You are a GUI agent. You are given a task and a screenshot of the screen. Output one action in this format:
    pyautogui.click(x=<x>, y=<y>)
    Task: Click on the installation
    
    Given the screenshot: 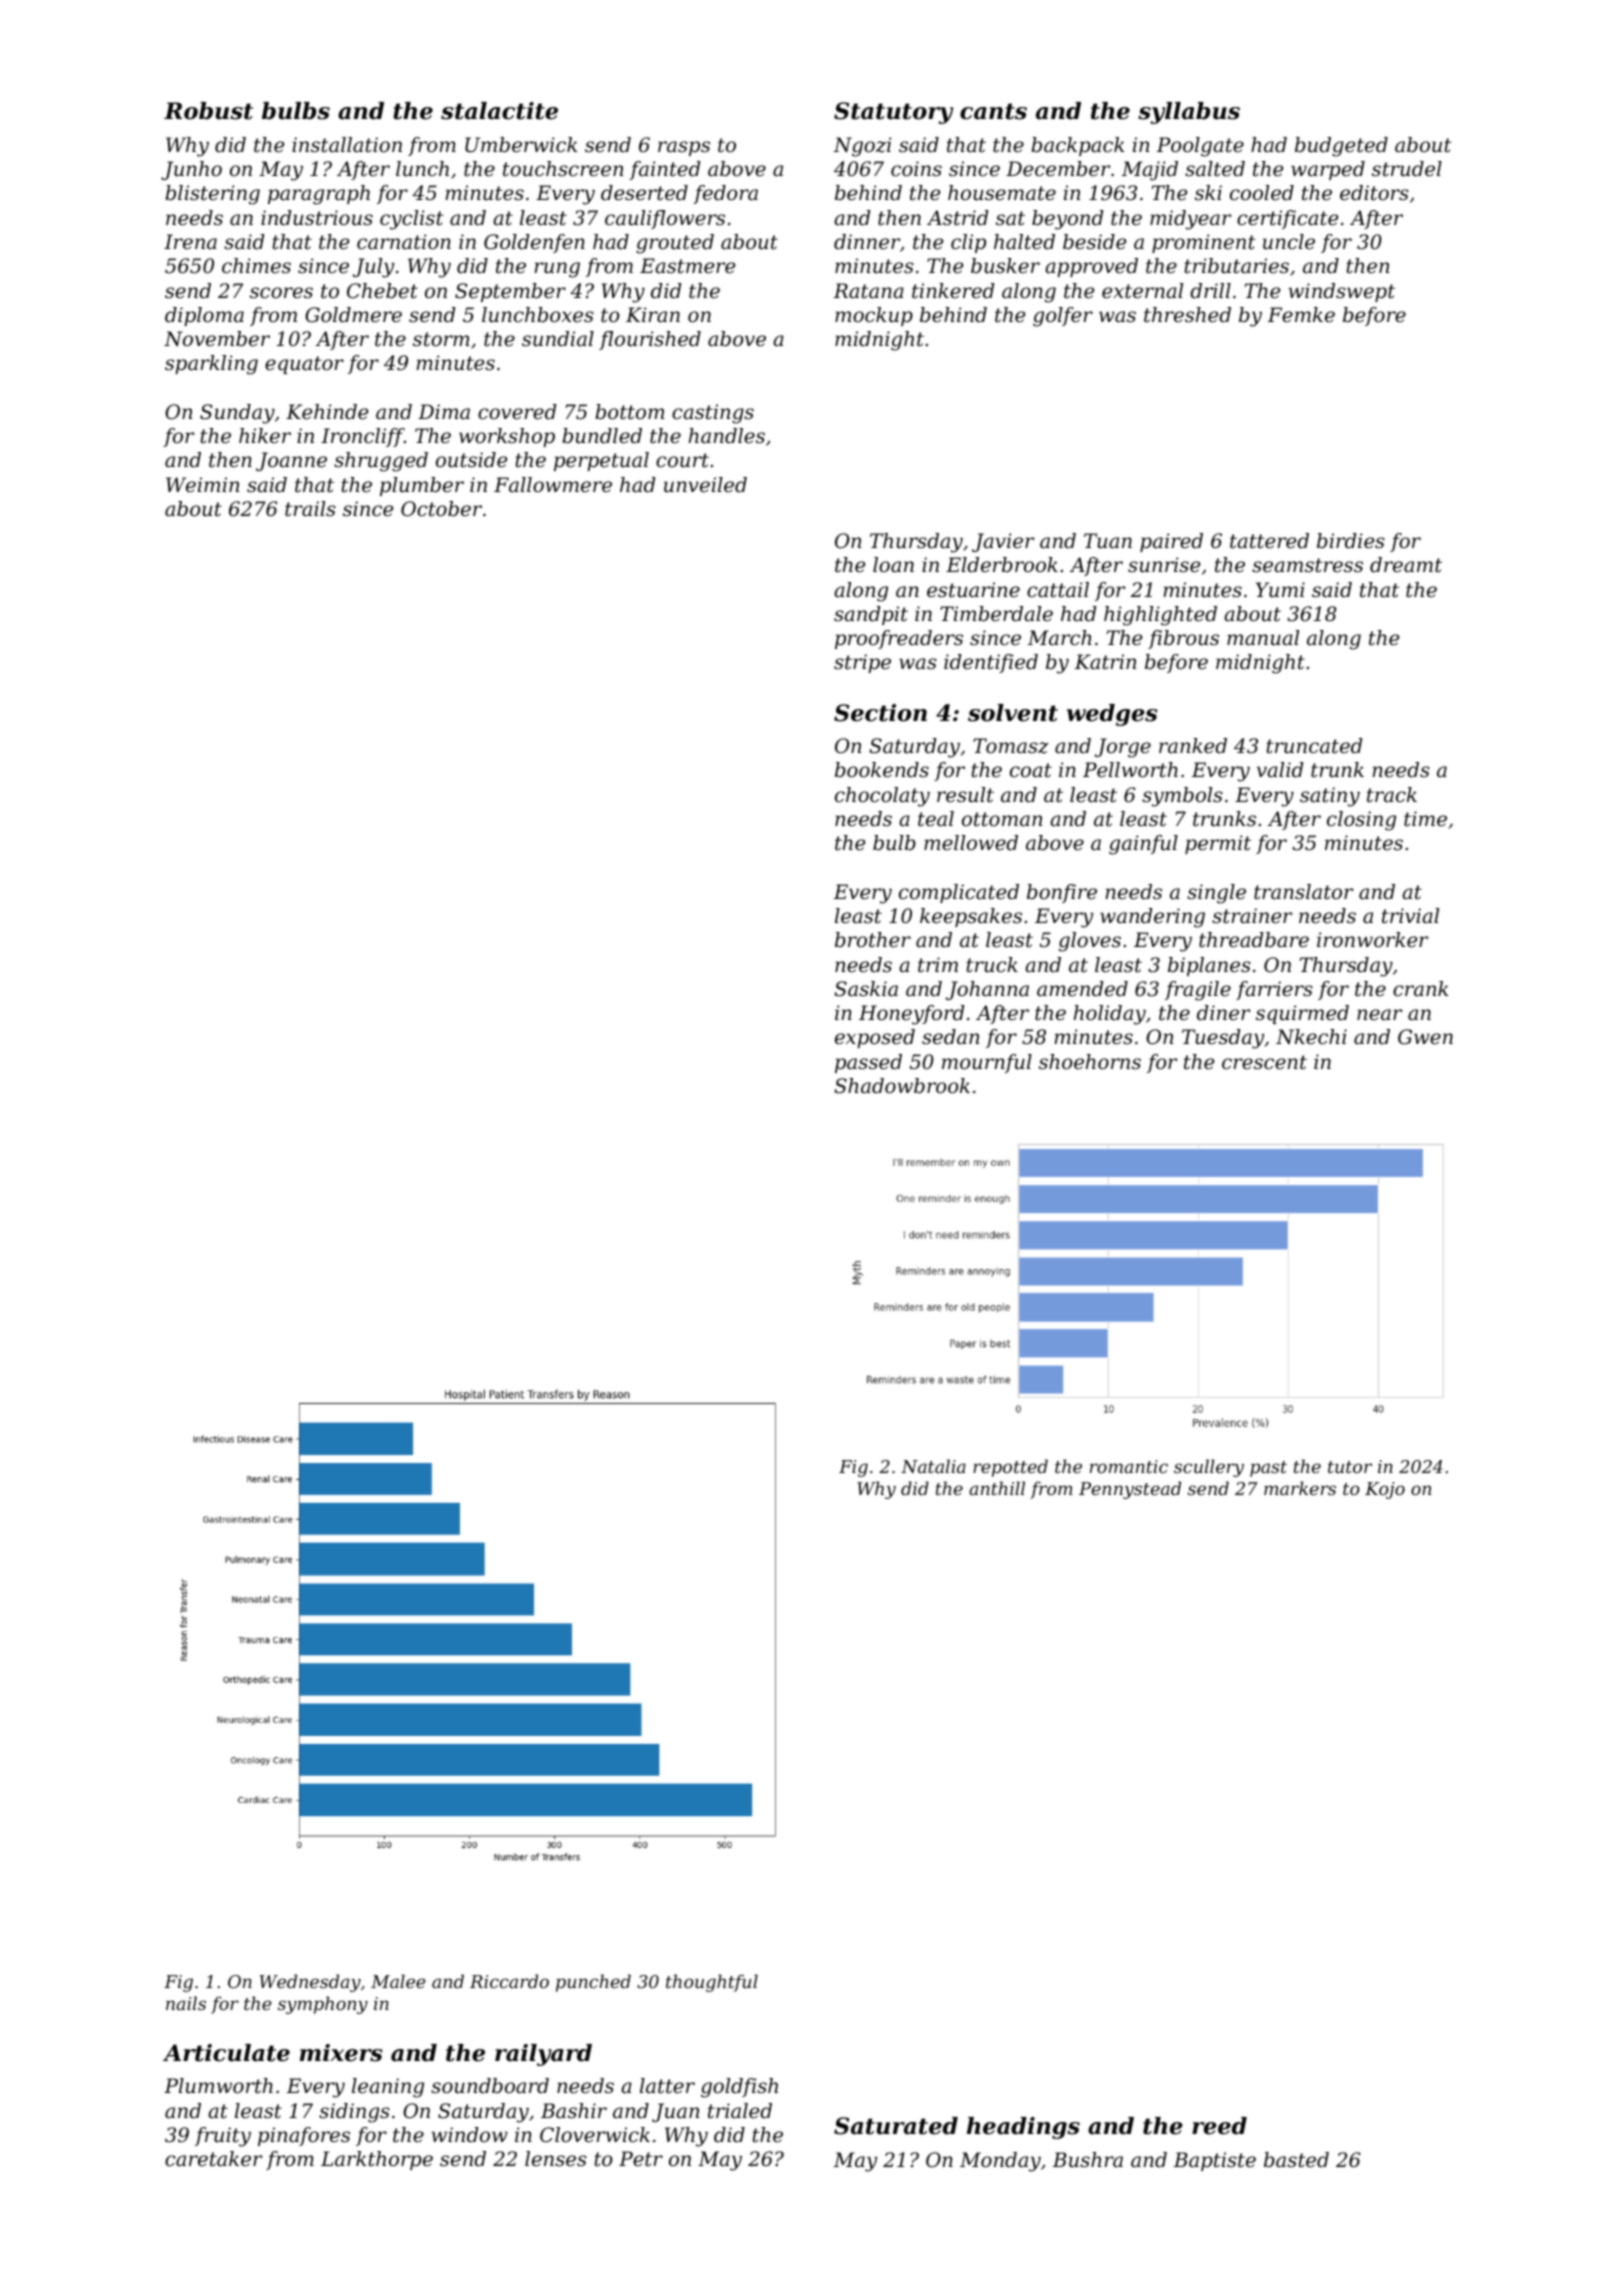 What is the action you would take?
    pyautogui.click(x=347, y=145)
